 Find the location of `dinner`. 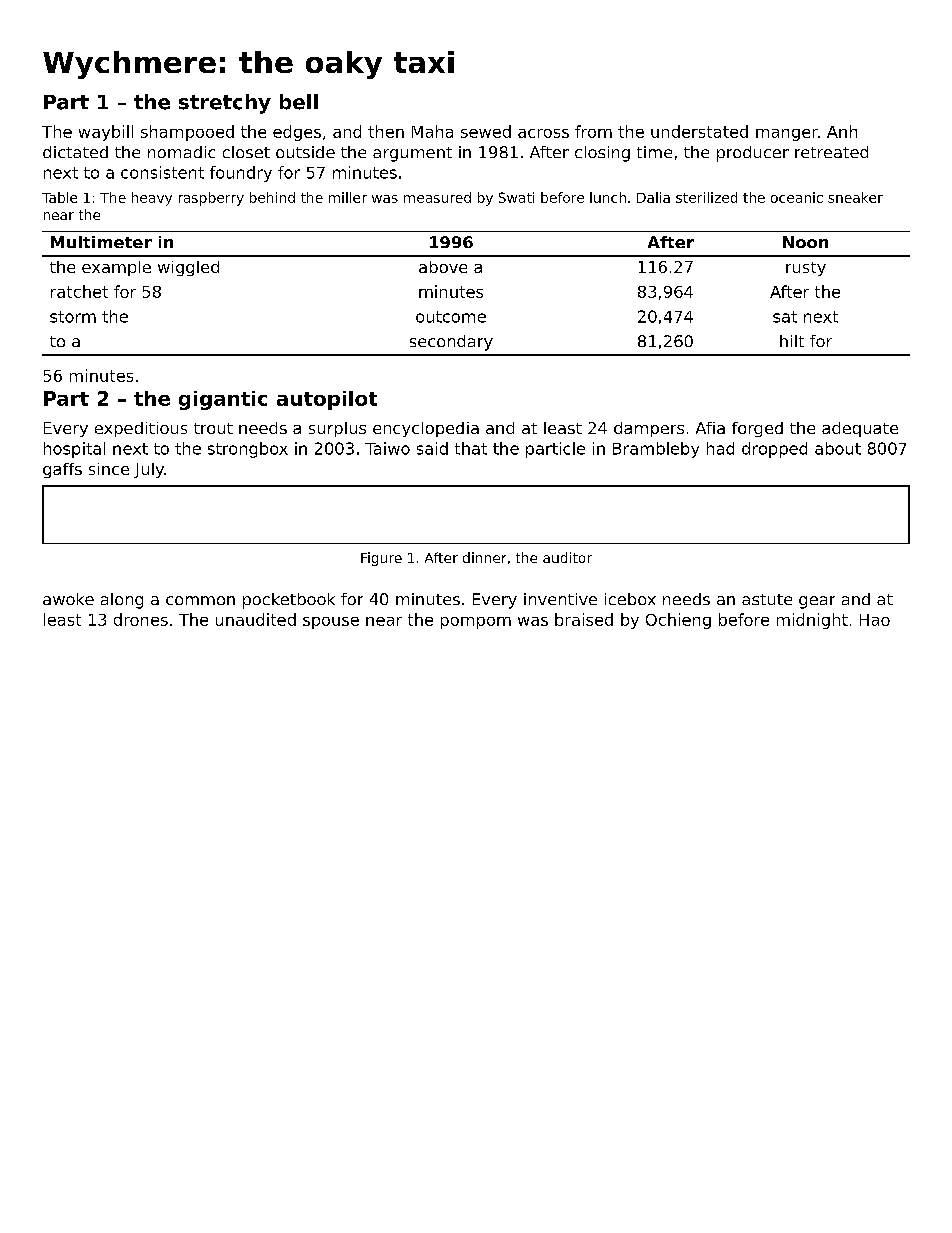

dinner is located at coordinates (484, 557).
